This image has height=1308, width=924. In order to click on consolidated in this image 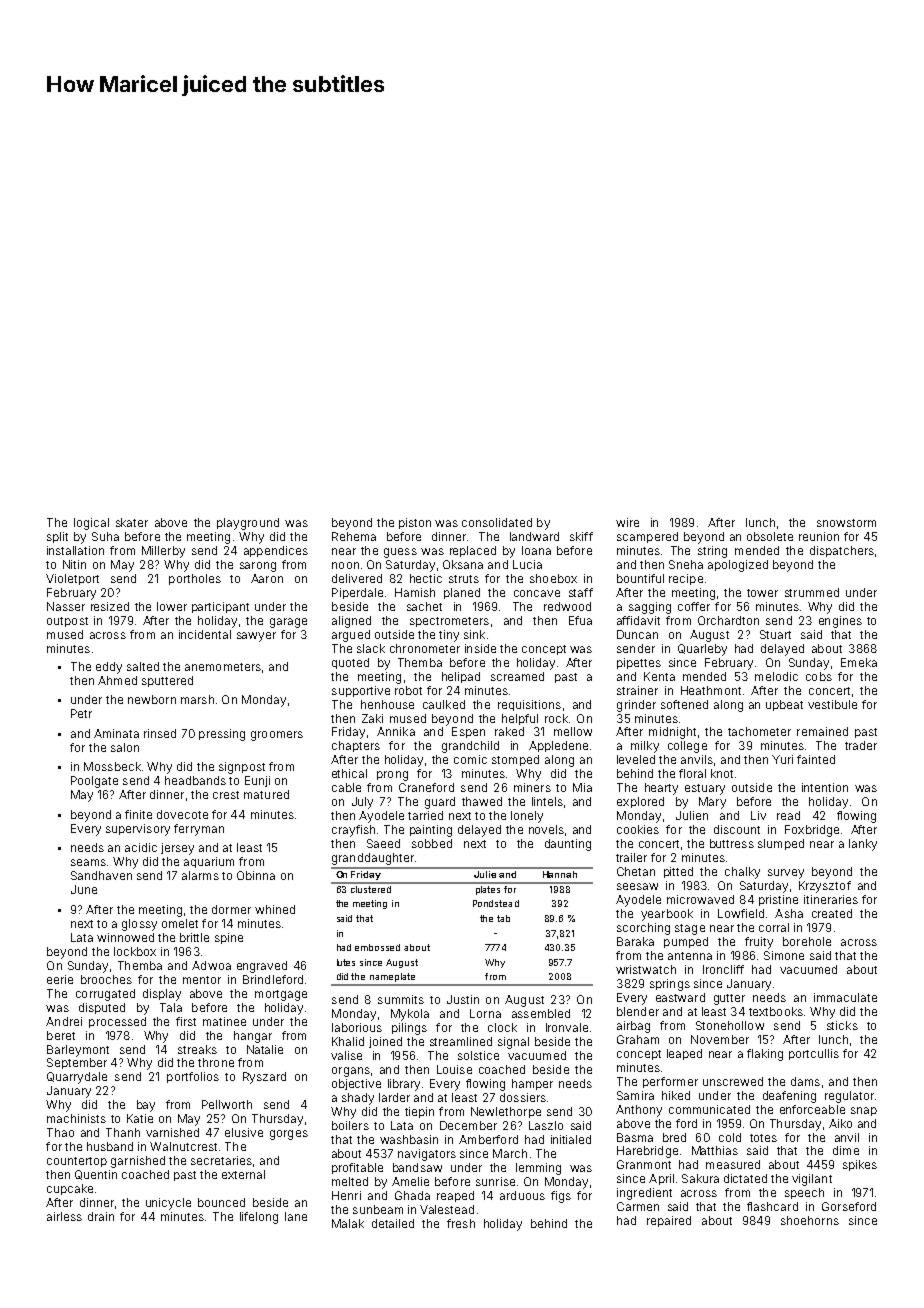, I will do `click(497, 522)`.
